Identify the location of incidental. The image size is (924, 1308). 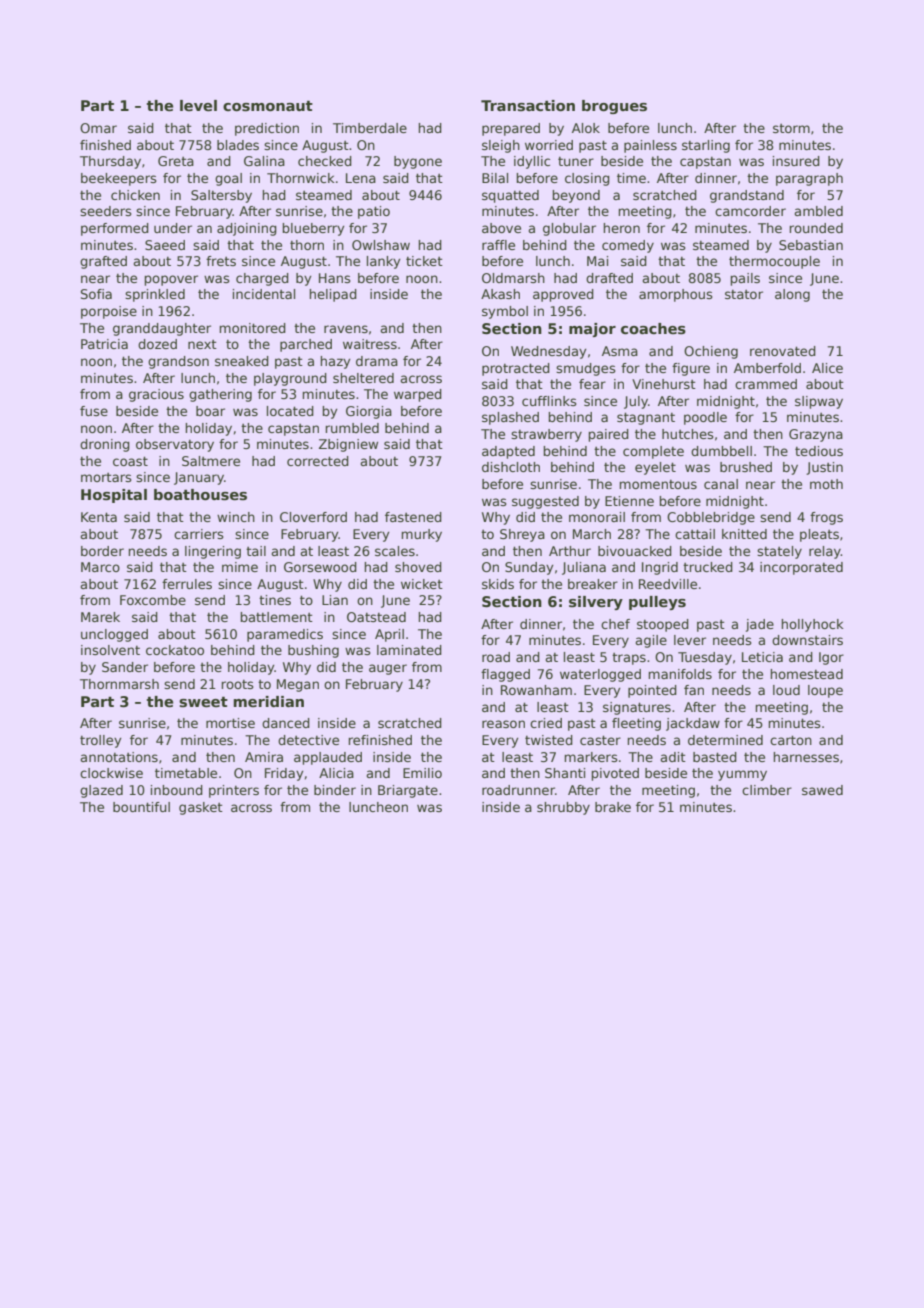
(264, 294).
